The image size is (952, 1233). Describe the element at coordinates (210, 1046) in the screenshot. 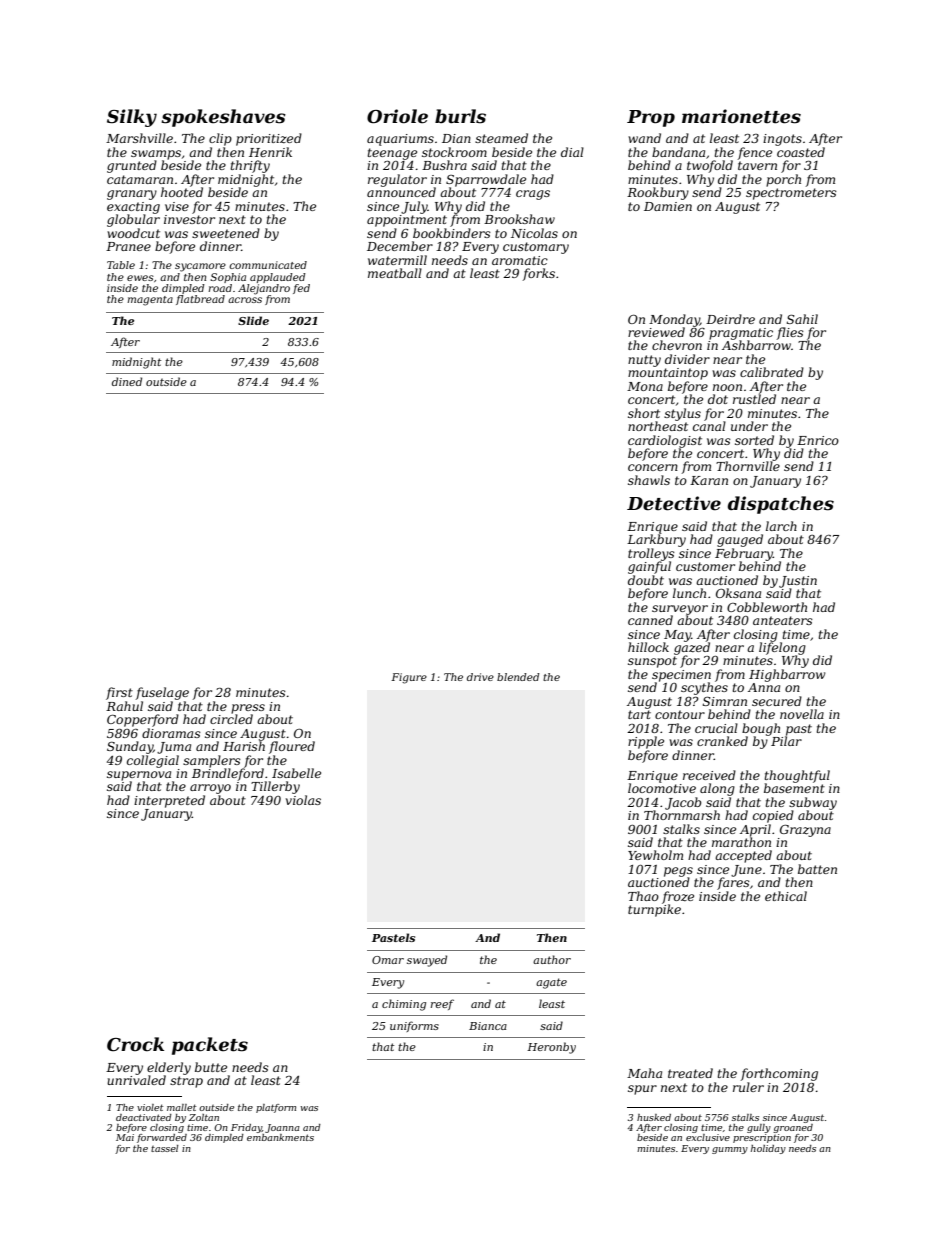

I see `packets` at that location.
